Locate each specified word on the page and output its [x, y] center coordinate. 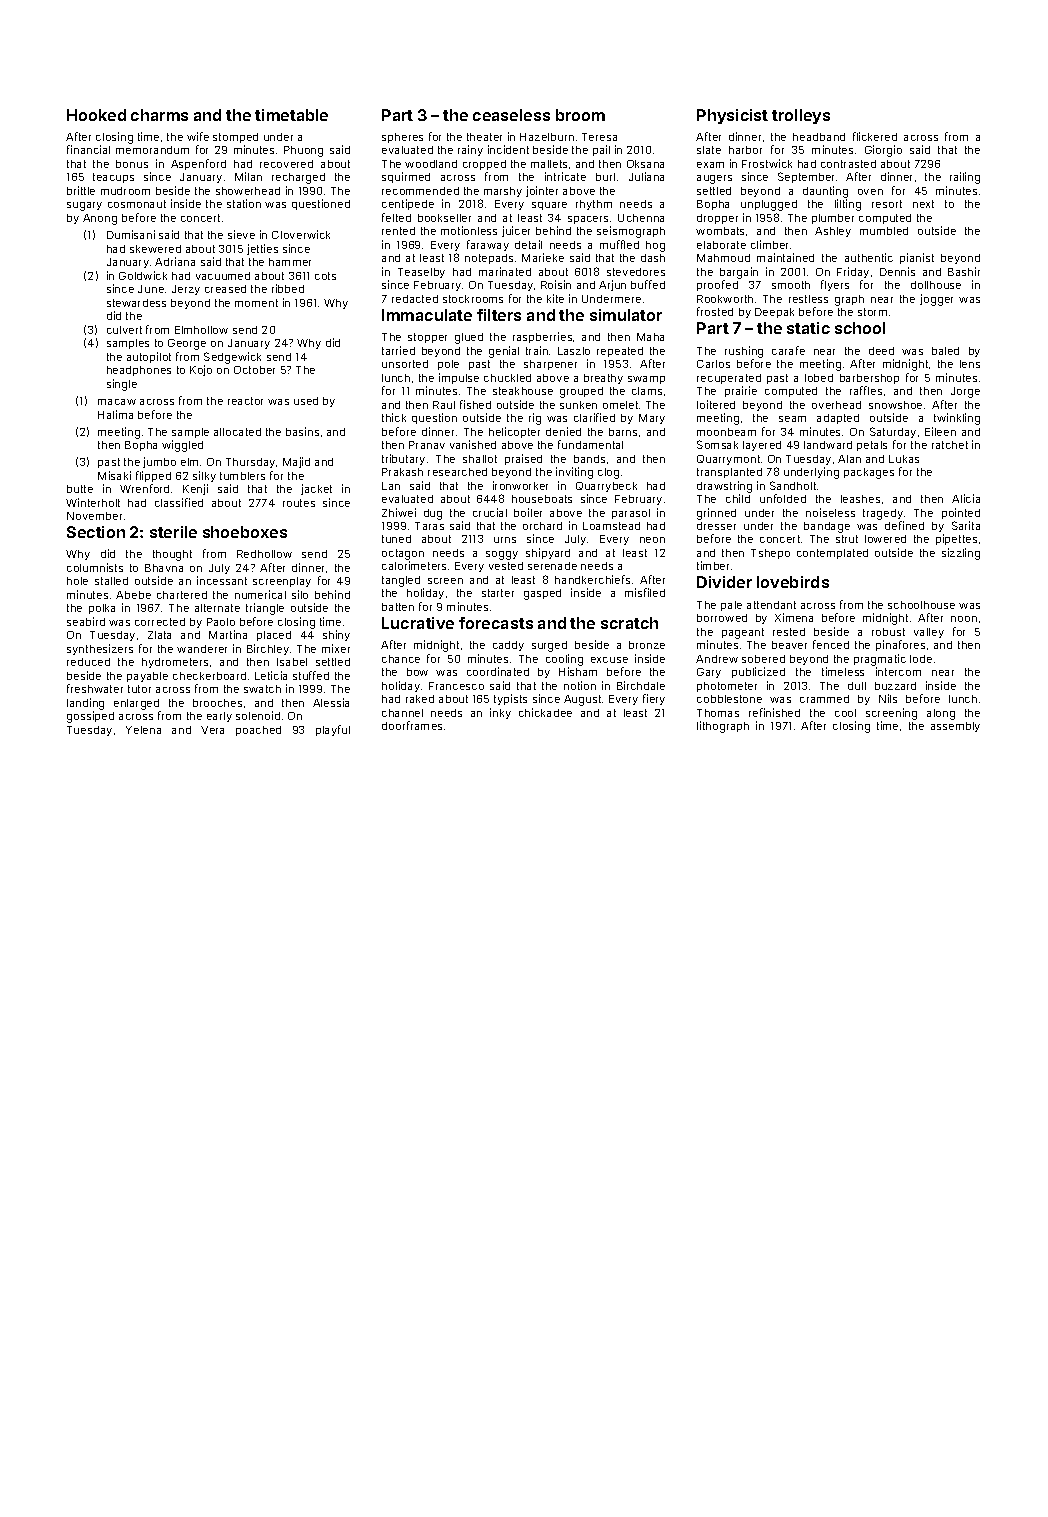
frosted [715, 311]
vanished [473, 444]
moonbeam [726, 432]
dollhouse [936, 285]
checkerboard [209, 676]
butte [80, 489]
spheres [402, 138]
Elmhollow [201, 330]
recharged [298, 178]
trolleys [801, 116]
